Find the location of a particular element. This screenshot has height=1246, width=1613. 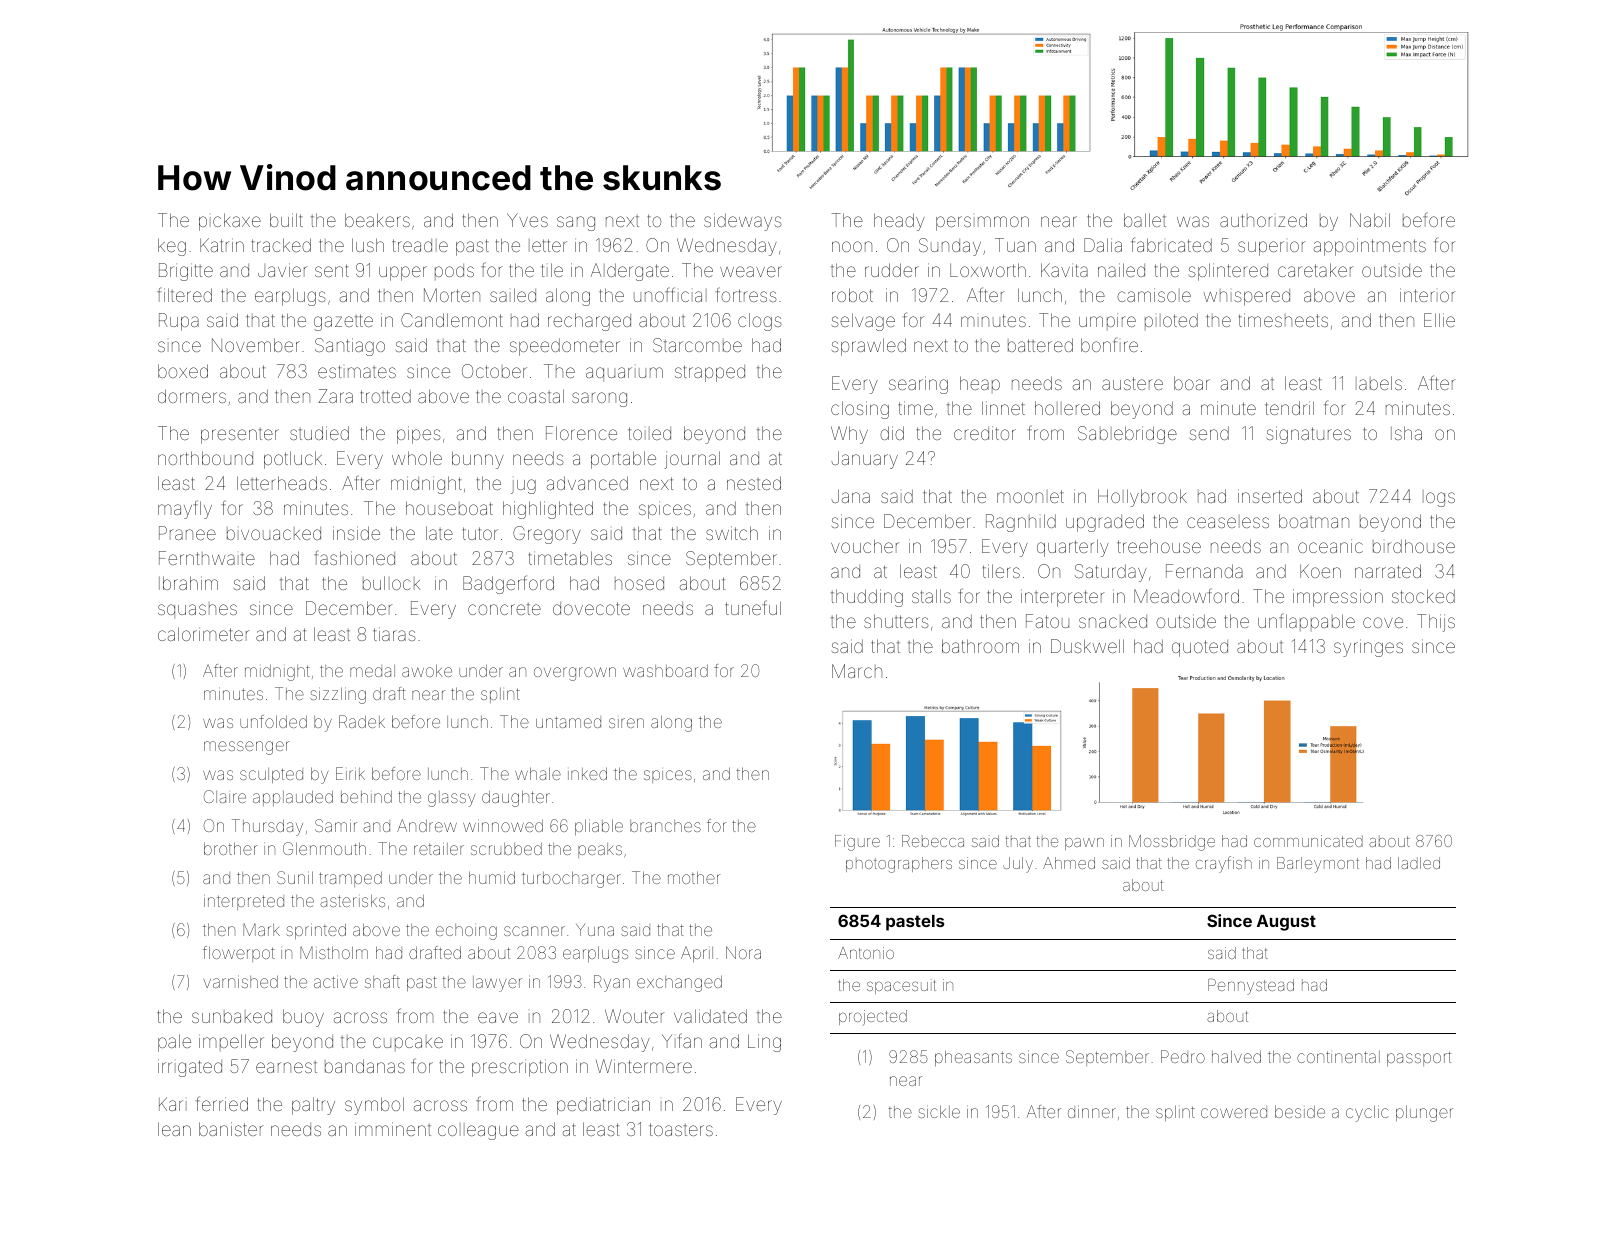

birdhouse is located at coordinates (1414, 546).
